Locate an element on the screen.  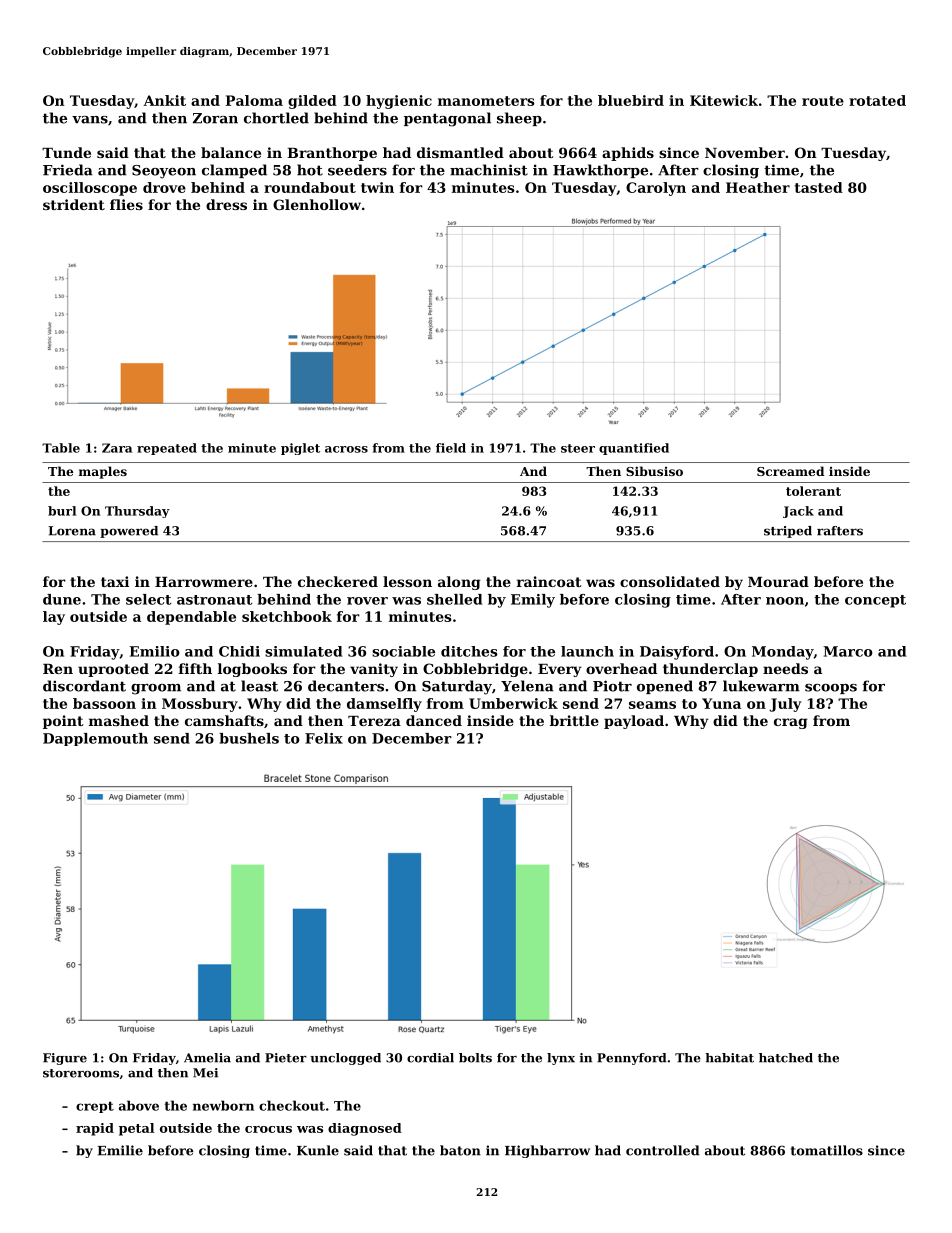
hygienic is located at coordinates (399, 102).
